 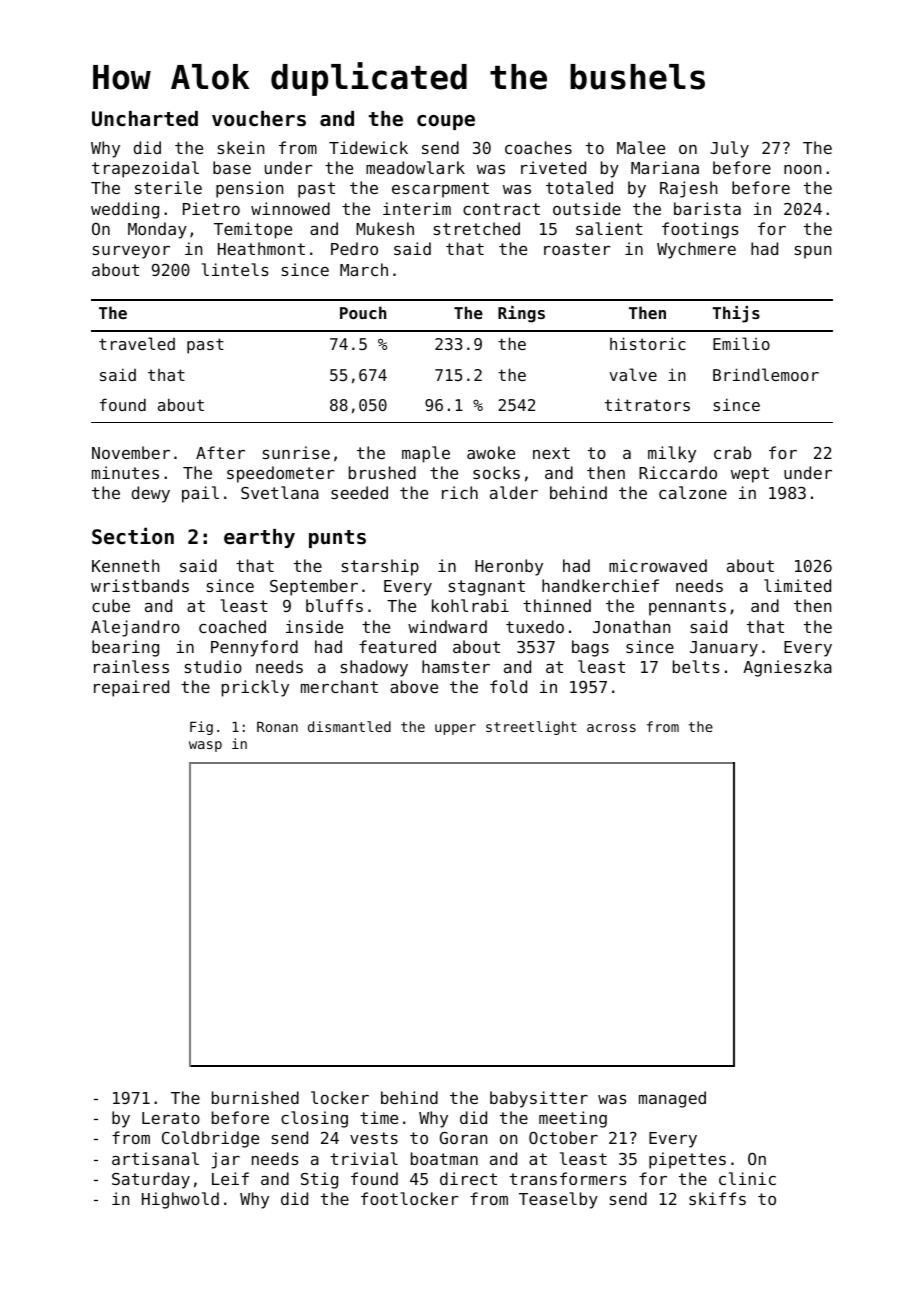 What do you see at coordinates (672, 1099) in the screenshot?
I see `managed` at bounding box center [672, 1099].
